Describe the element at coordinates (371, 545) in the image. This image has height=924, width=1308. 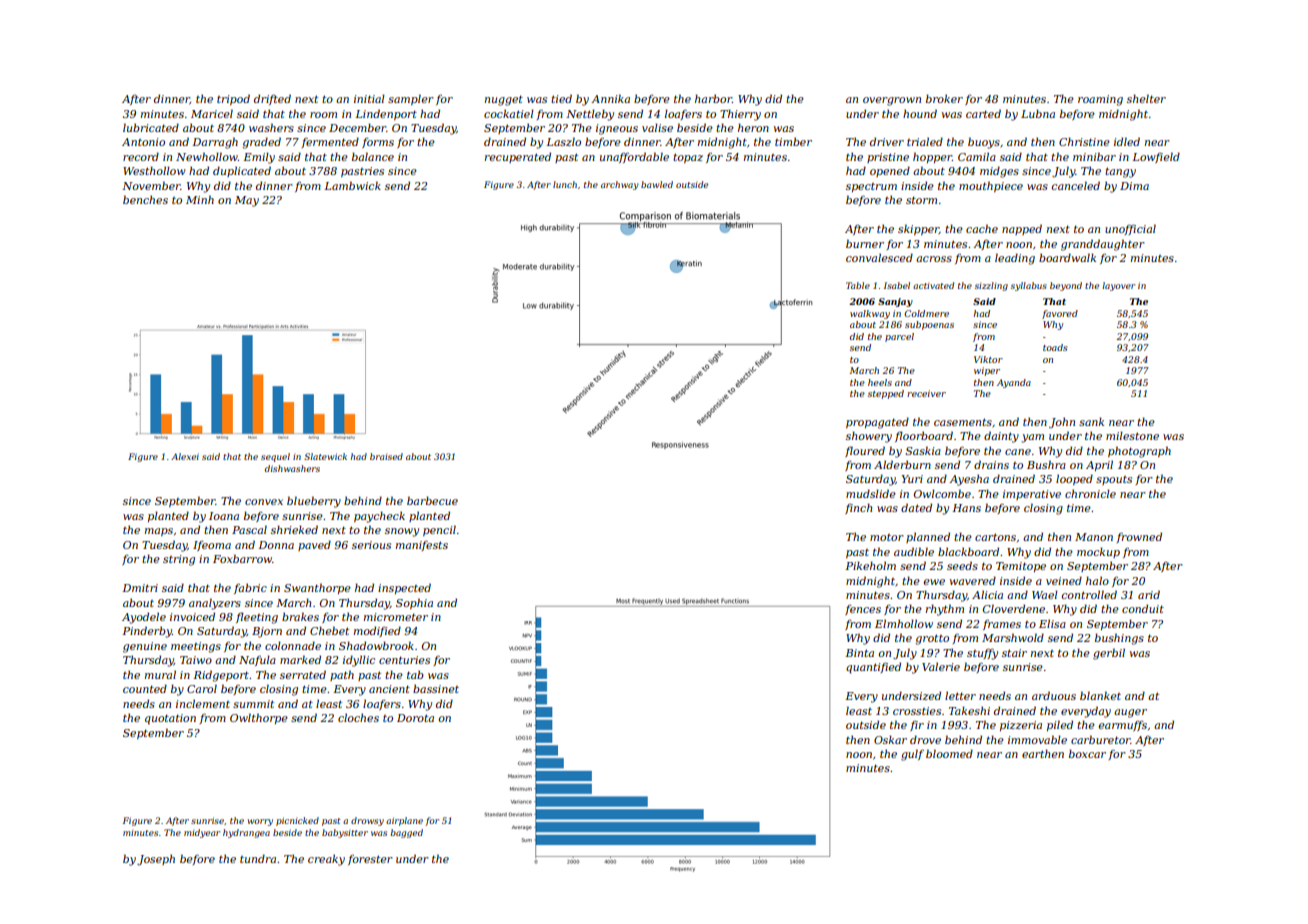
I see `serious` at that location.
